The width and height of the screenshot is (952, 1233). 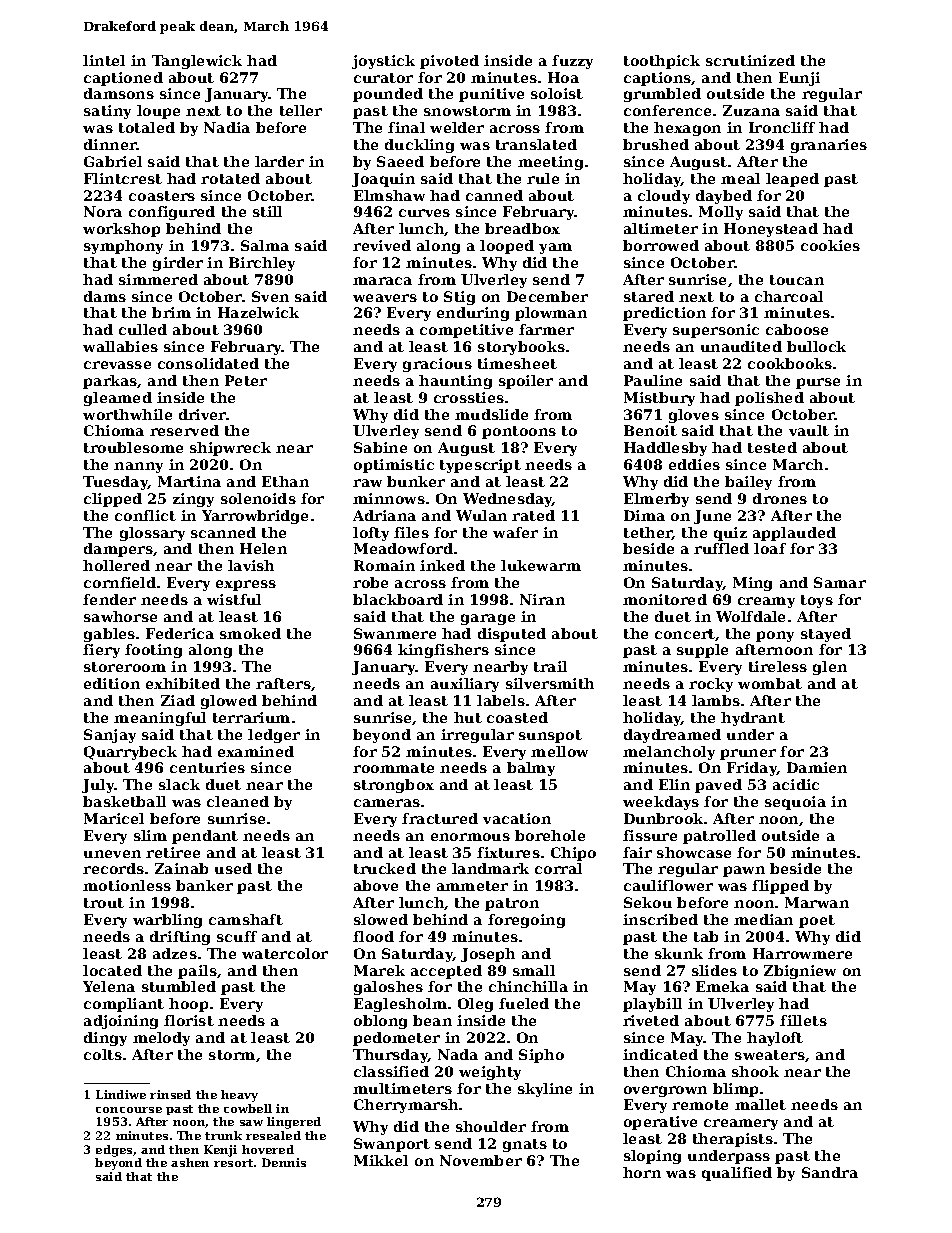 What do you see at coordinates (545, 1090) in the screenshot?
I see `skyline` at bounding box center [545, 1090].
